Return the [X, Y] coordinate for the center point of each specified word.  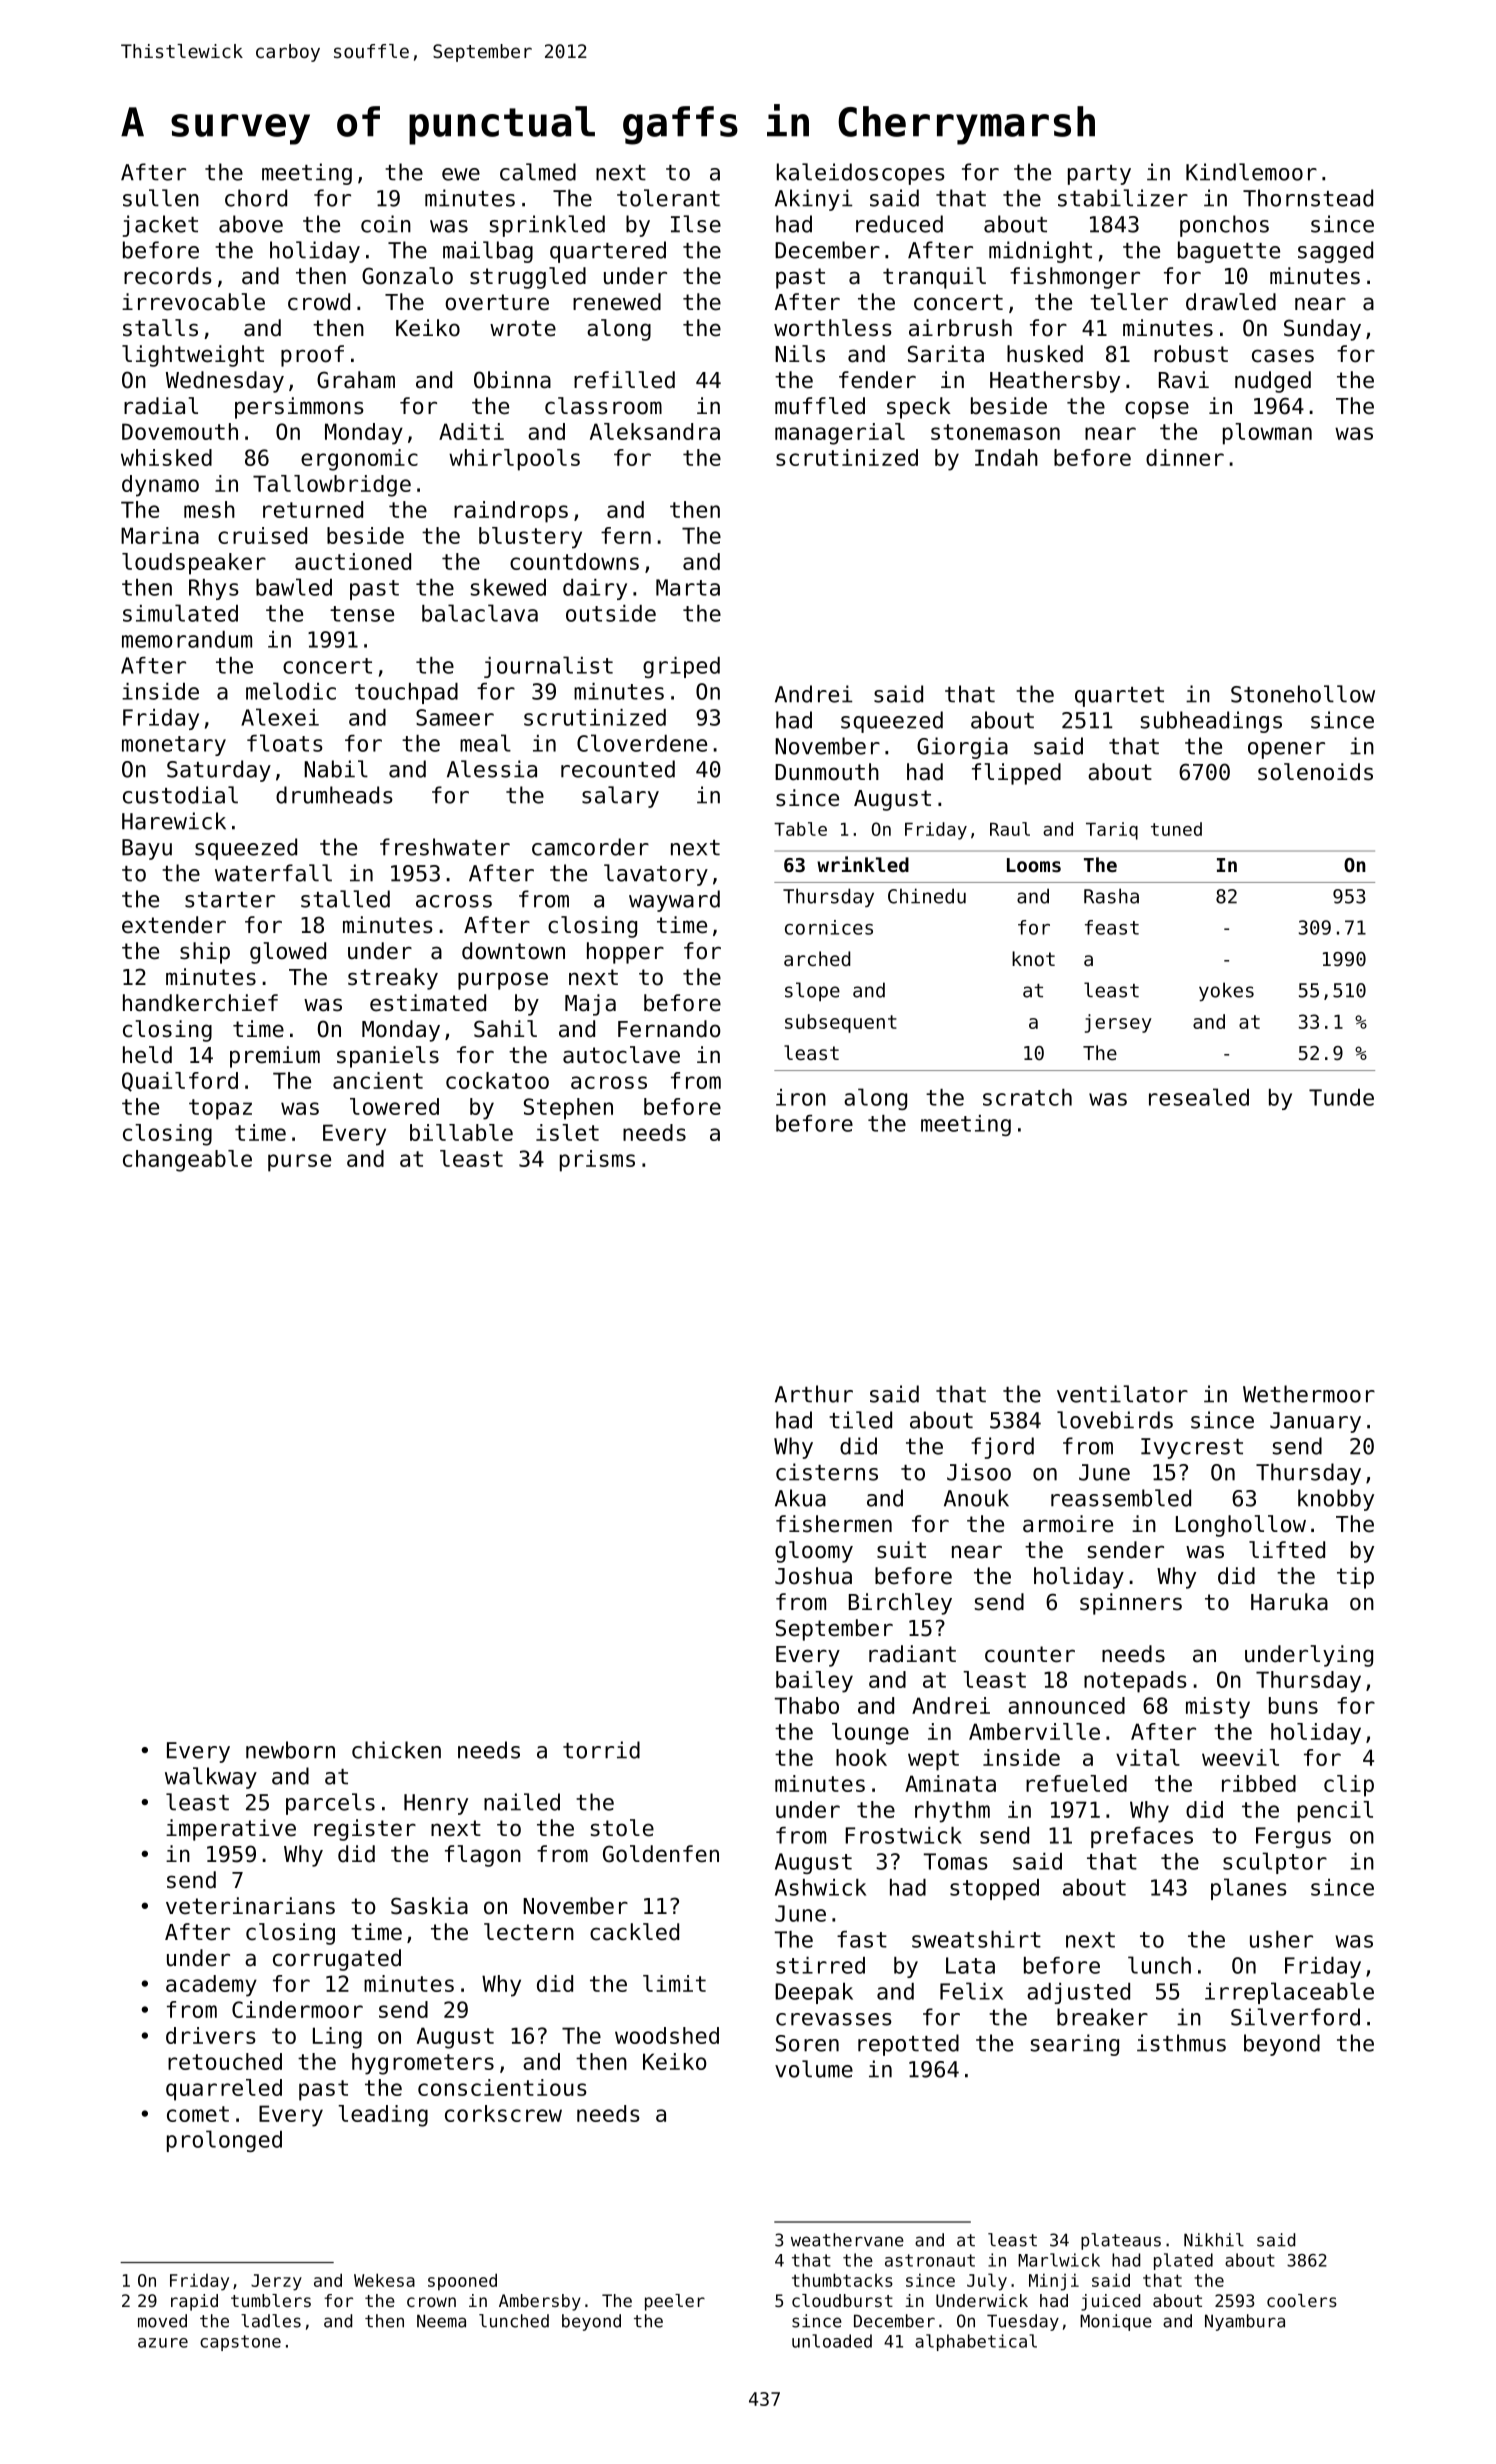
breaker [1102, 2017]
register [365, 1830]
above [251, 224]
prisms [597, 1161]
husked [1045, 354]
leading [383, 2116]
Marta [688, 587]
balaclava [480, 613]
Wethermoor [1309, 1394]
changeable [187, 1161]
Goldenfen [661, 1854]
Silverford [1295, 2017]
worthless [833, 328]
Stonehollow [1303, 694]
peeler [675, 2302]
